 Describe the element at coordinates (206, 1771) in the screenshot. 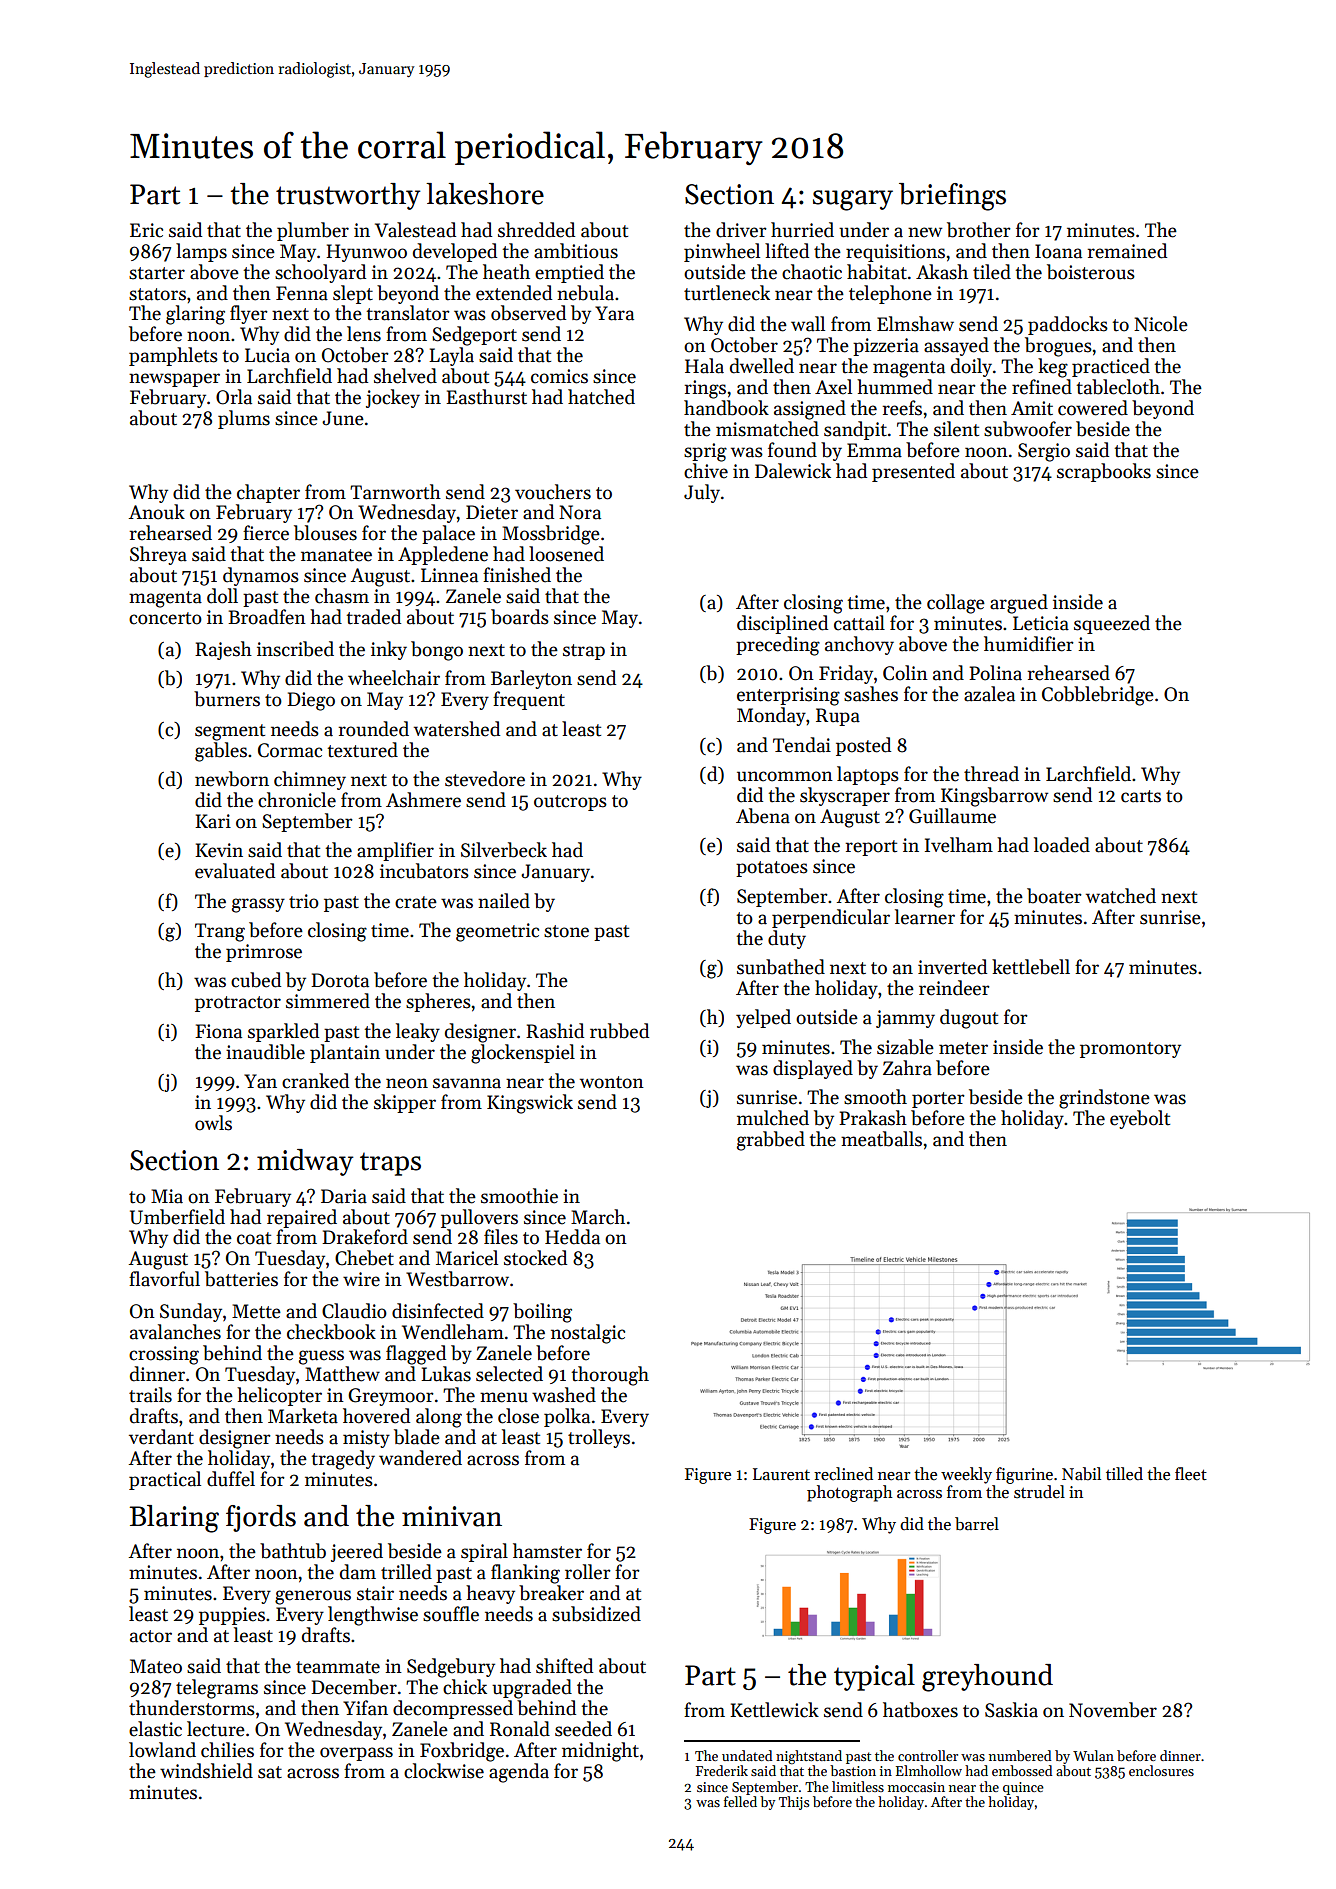

I see `windshield` at that location.
